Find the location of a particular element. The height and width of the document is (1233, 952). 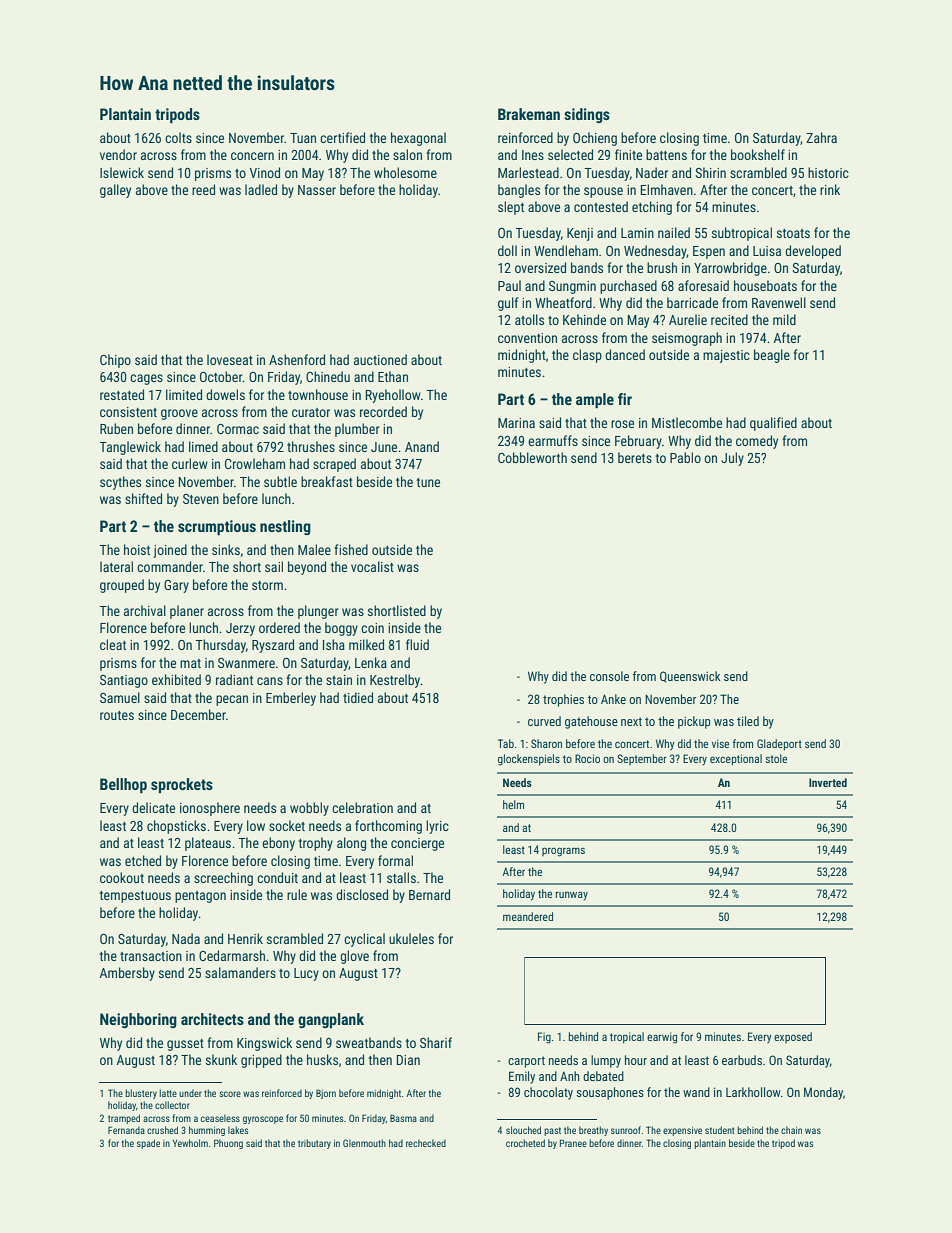

rink is located at coordinates (830, 189).
